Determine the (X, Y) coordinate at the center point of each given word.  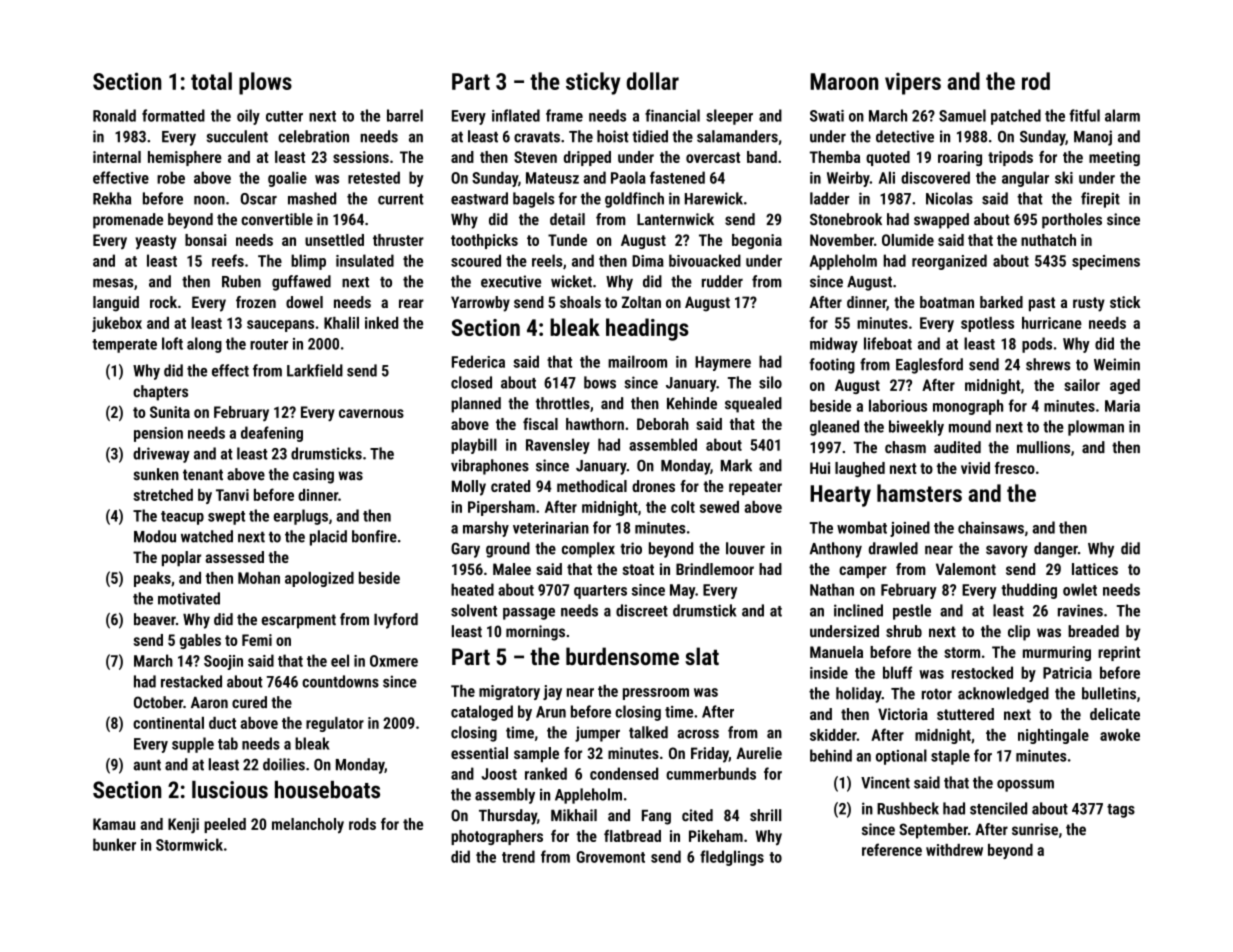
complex (588, 550)
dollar (653, 81)
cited (697, 815)
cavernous (371, 413)
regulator (335, 724)
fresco (1015, 468)
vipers (913, 84)
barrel (405, 115)
